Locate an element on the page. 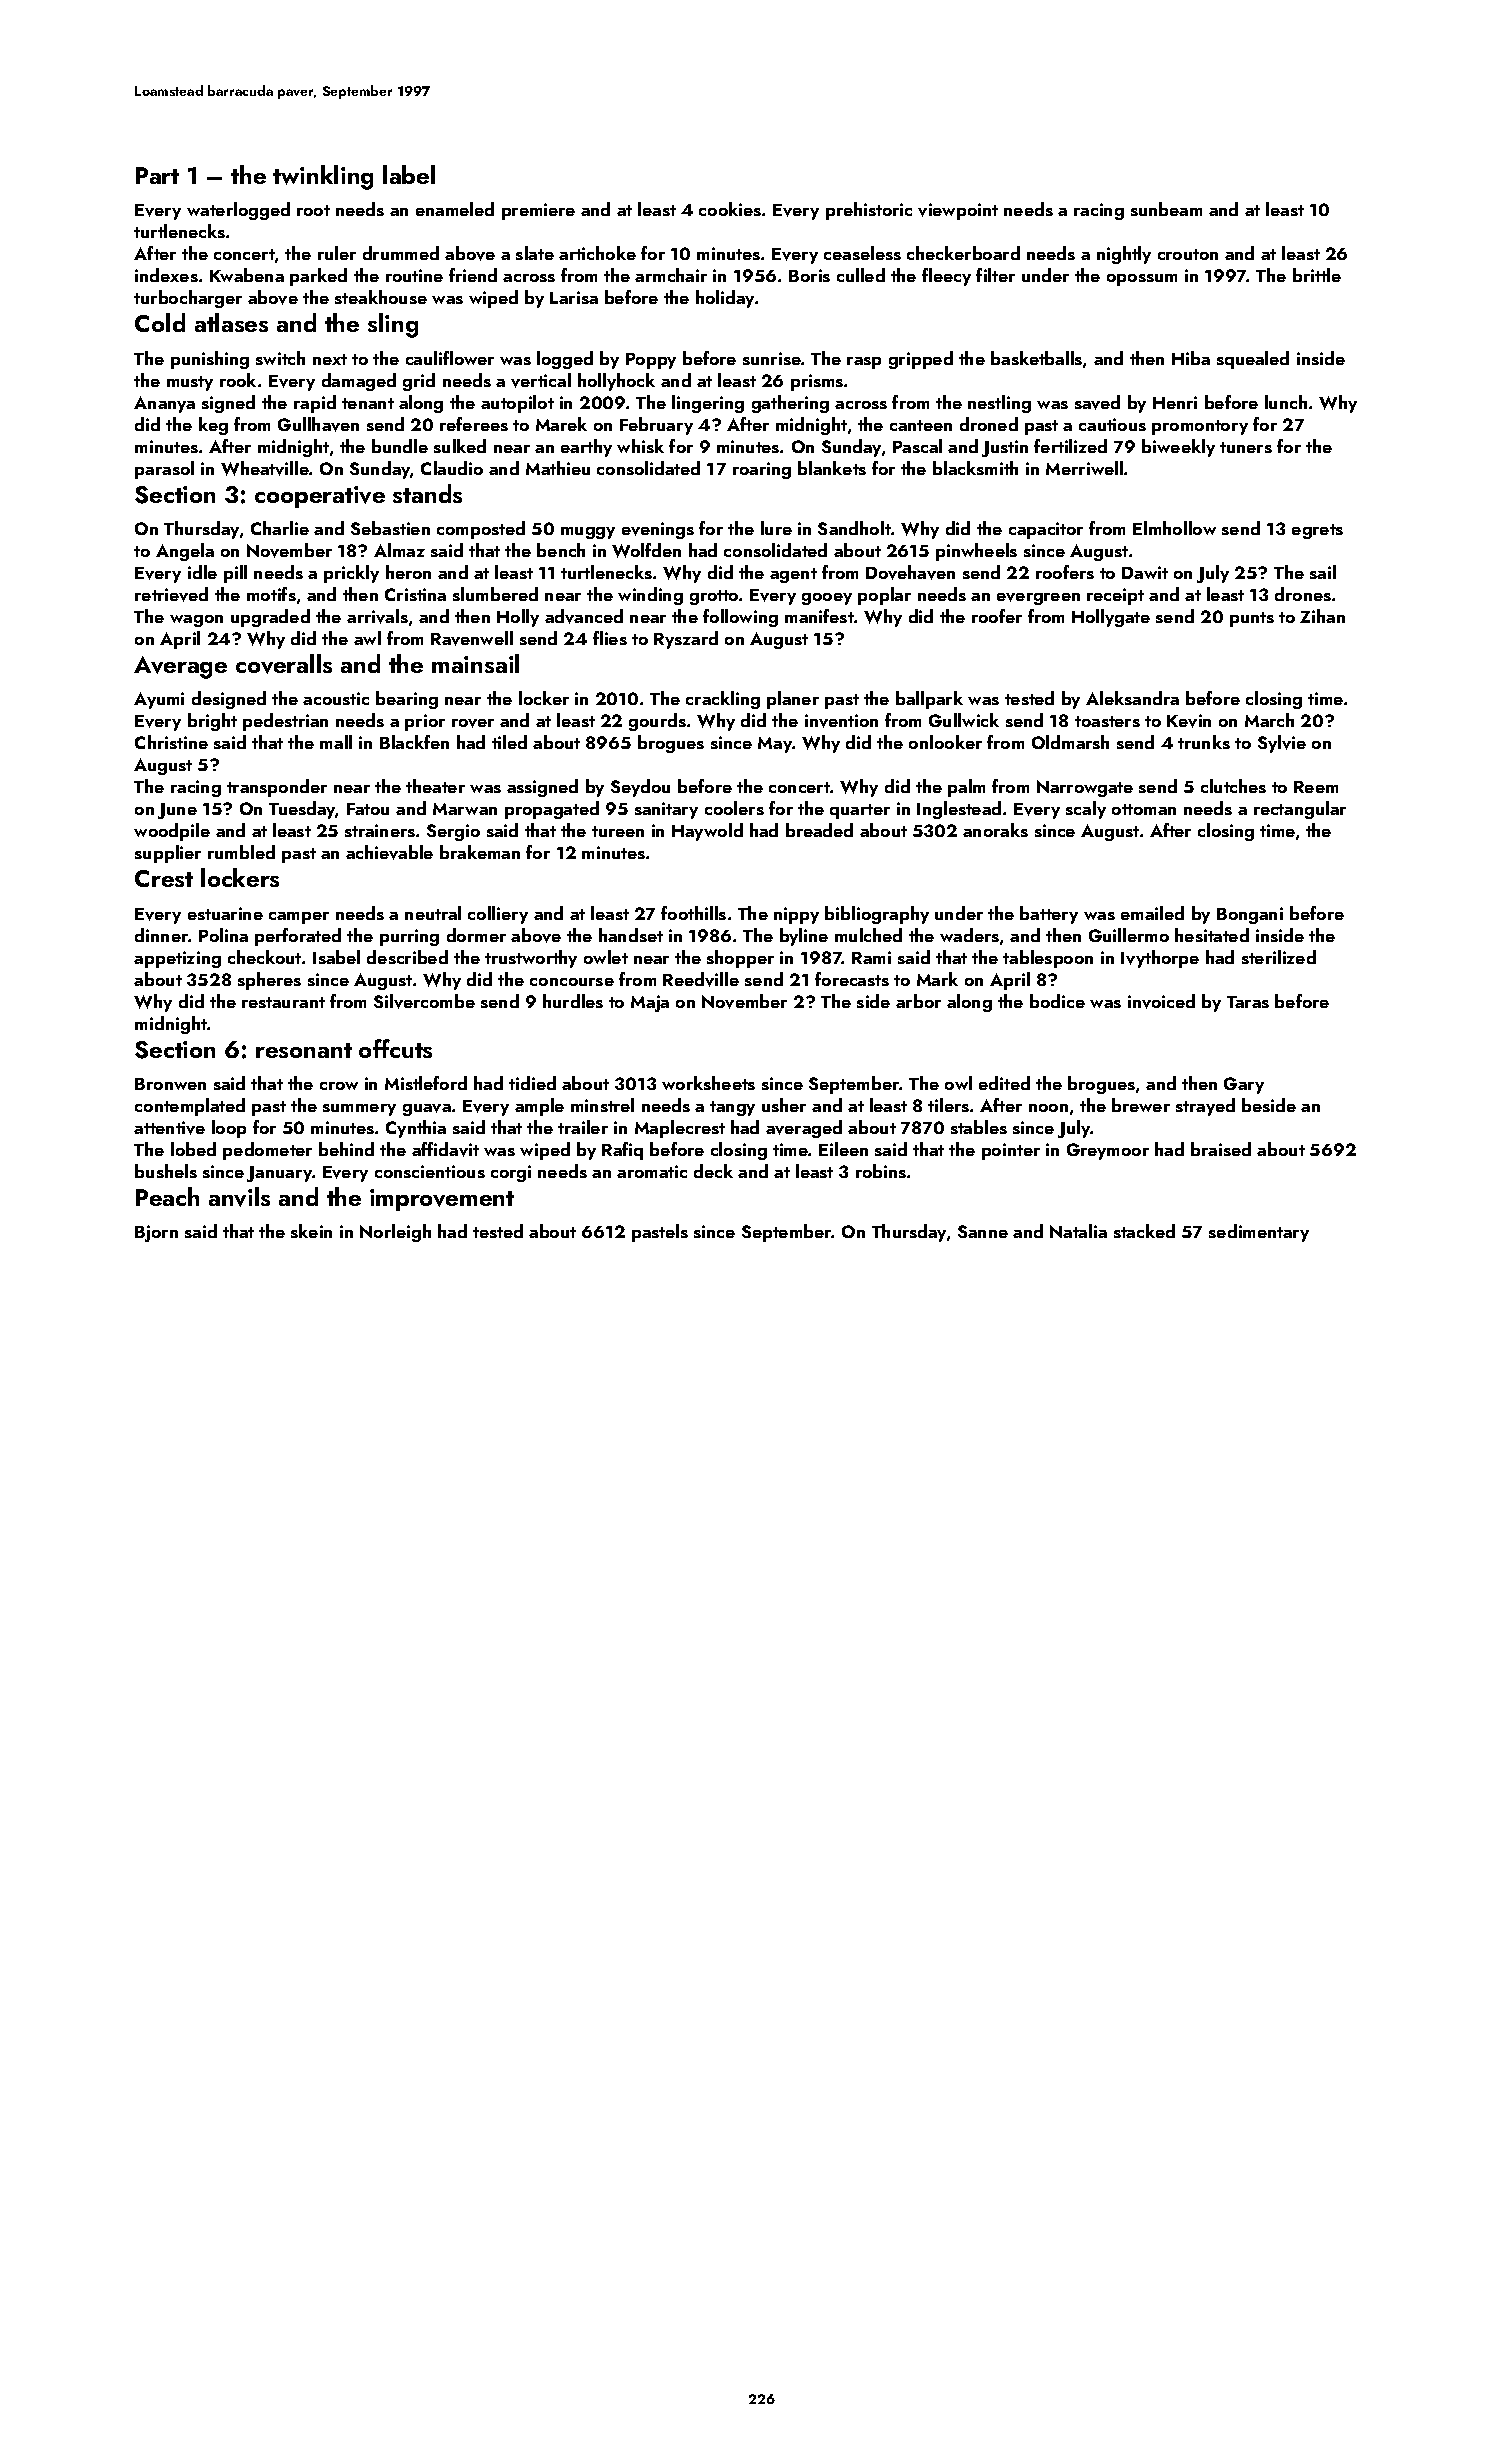  crackling is located at coordinates (723, 700).
